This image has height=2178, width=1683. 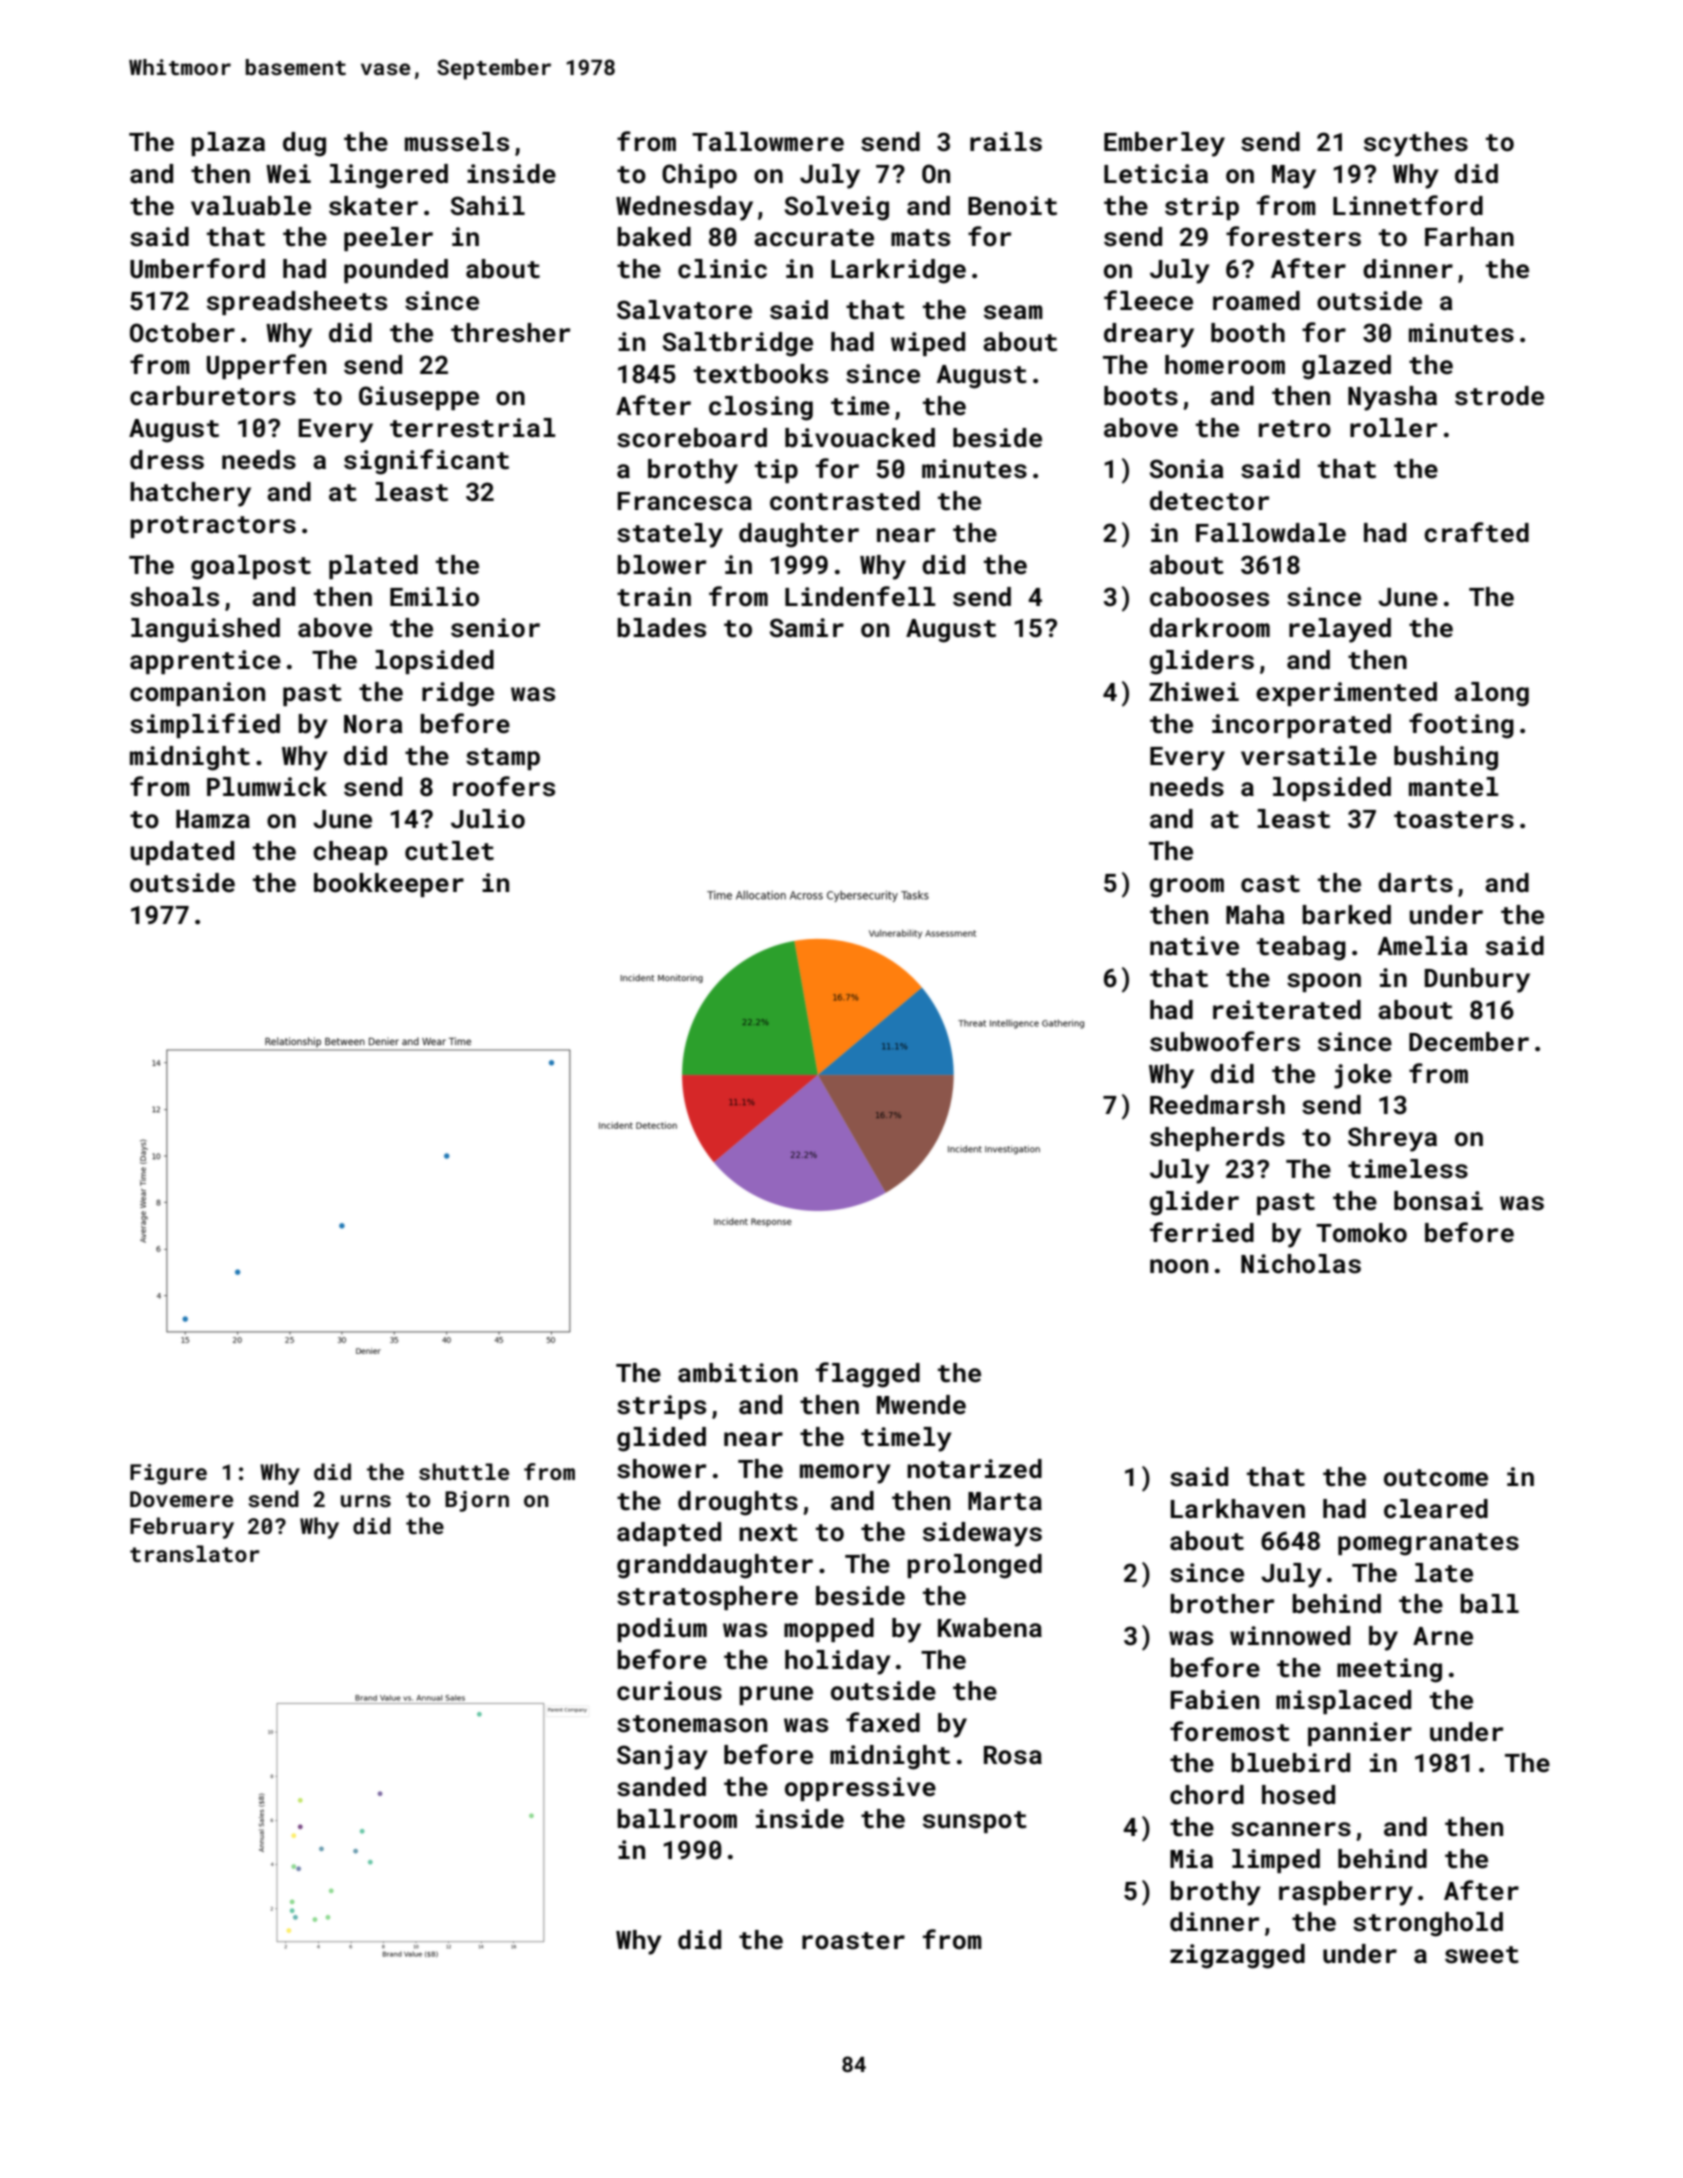 What do you see at coordinates (1443, 1636) in the image?
I see `Arne` at bounding box center [1443, 1636].
